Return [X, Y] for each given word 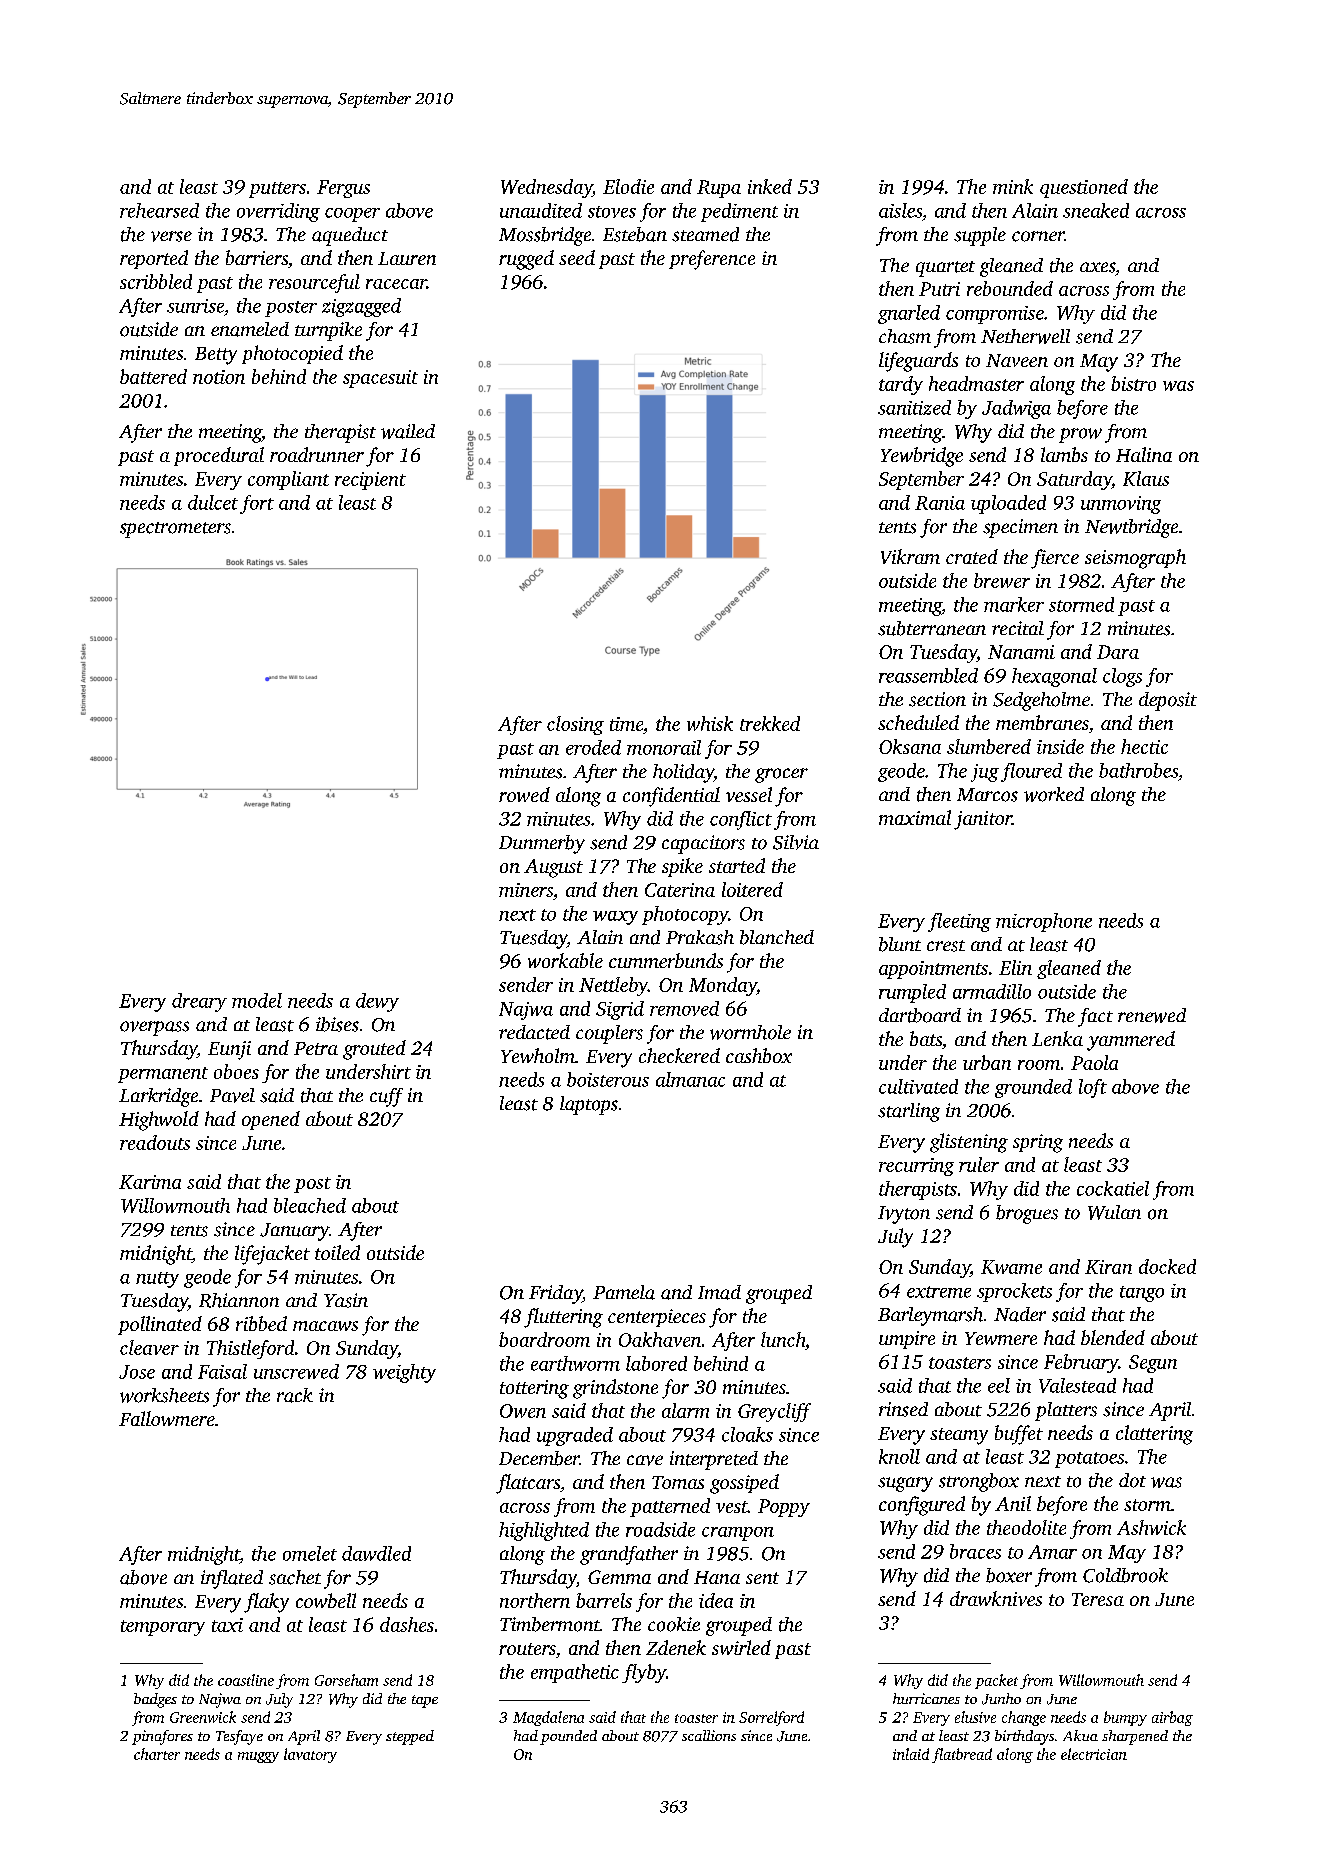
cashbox [759, 1055]
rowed [524, 794]
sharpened [1135, 1737]
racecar [396, 284]
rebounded [1010, 288]
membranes [1042, 722]
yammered [1131, 1041]
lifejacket [272, 1255]
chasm [905, 336]
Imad [719, 1292]
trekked [770, 723]
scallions [709, 1735]
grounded [1033, 1088]
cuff [386, 1097]
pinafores [162, 1737]
